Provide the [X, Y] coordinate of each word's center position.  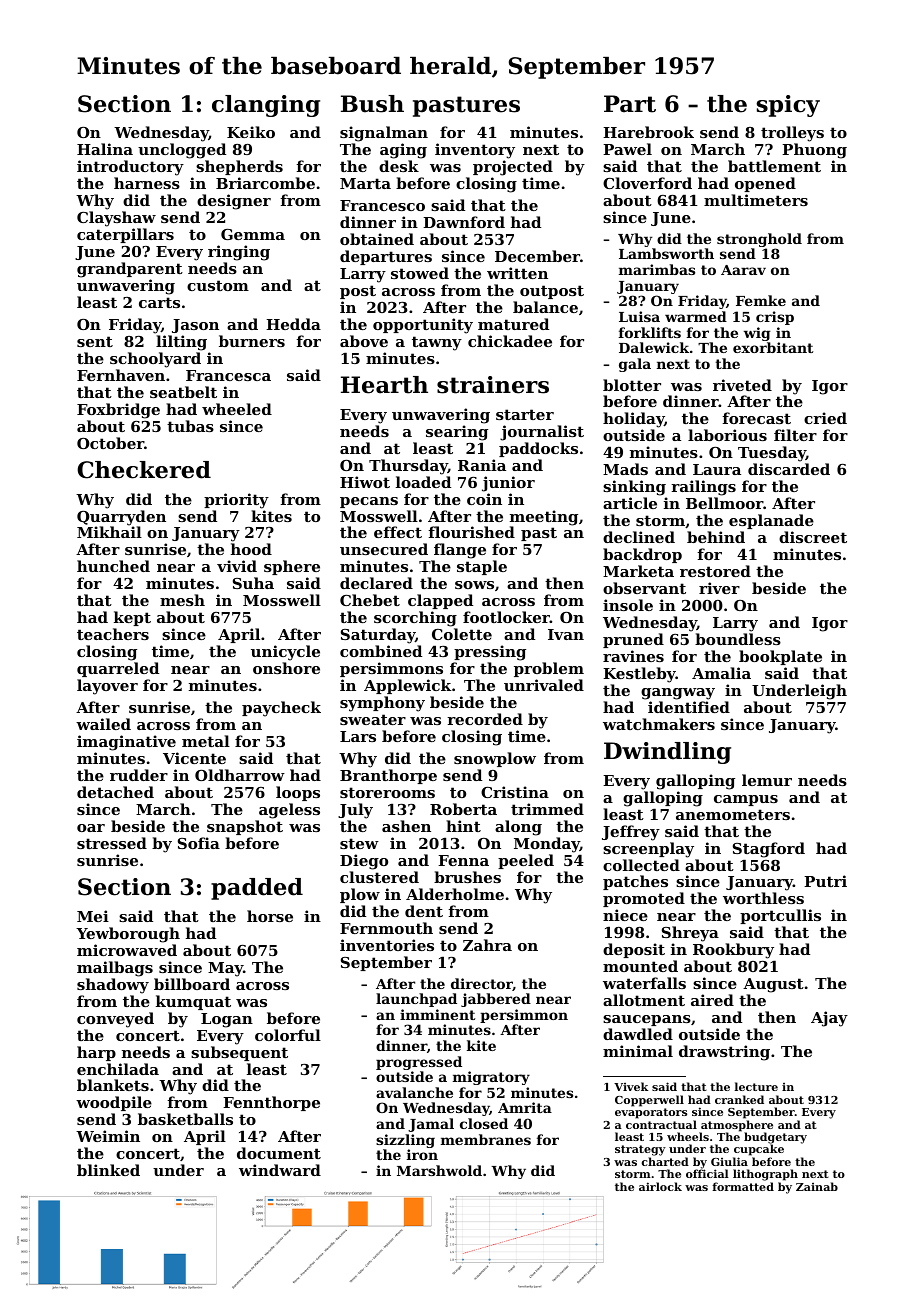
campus [746, 800]
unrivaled [544, 685]
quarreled [118, 669]
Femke [761, 300]
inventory [475, 151]
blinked [108, 1170]
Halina [105, 149]
